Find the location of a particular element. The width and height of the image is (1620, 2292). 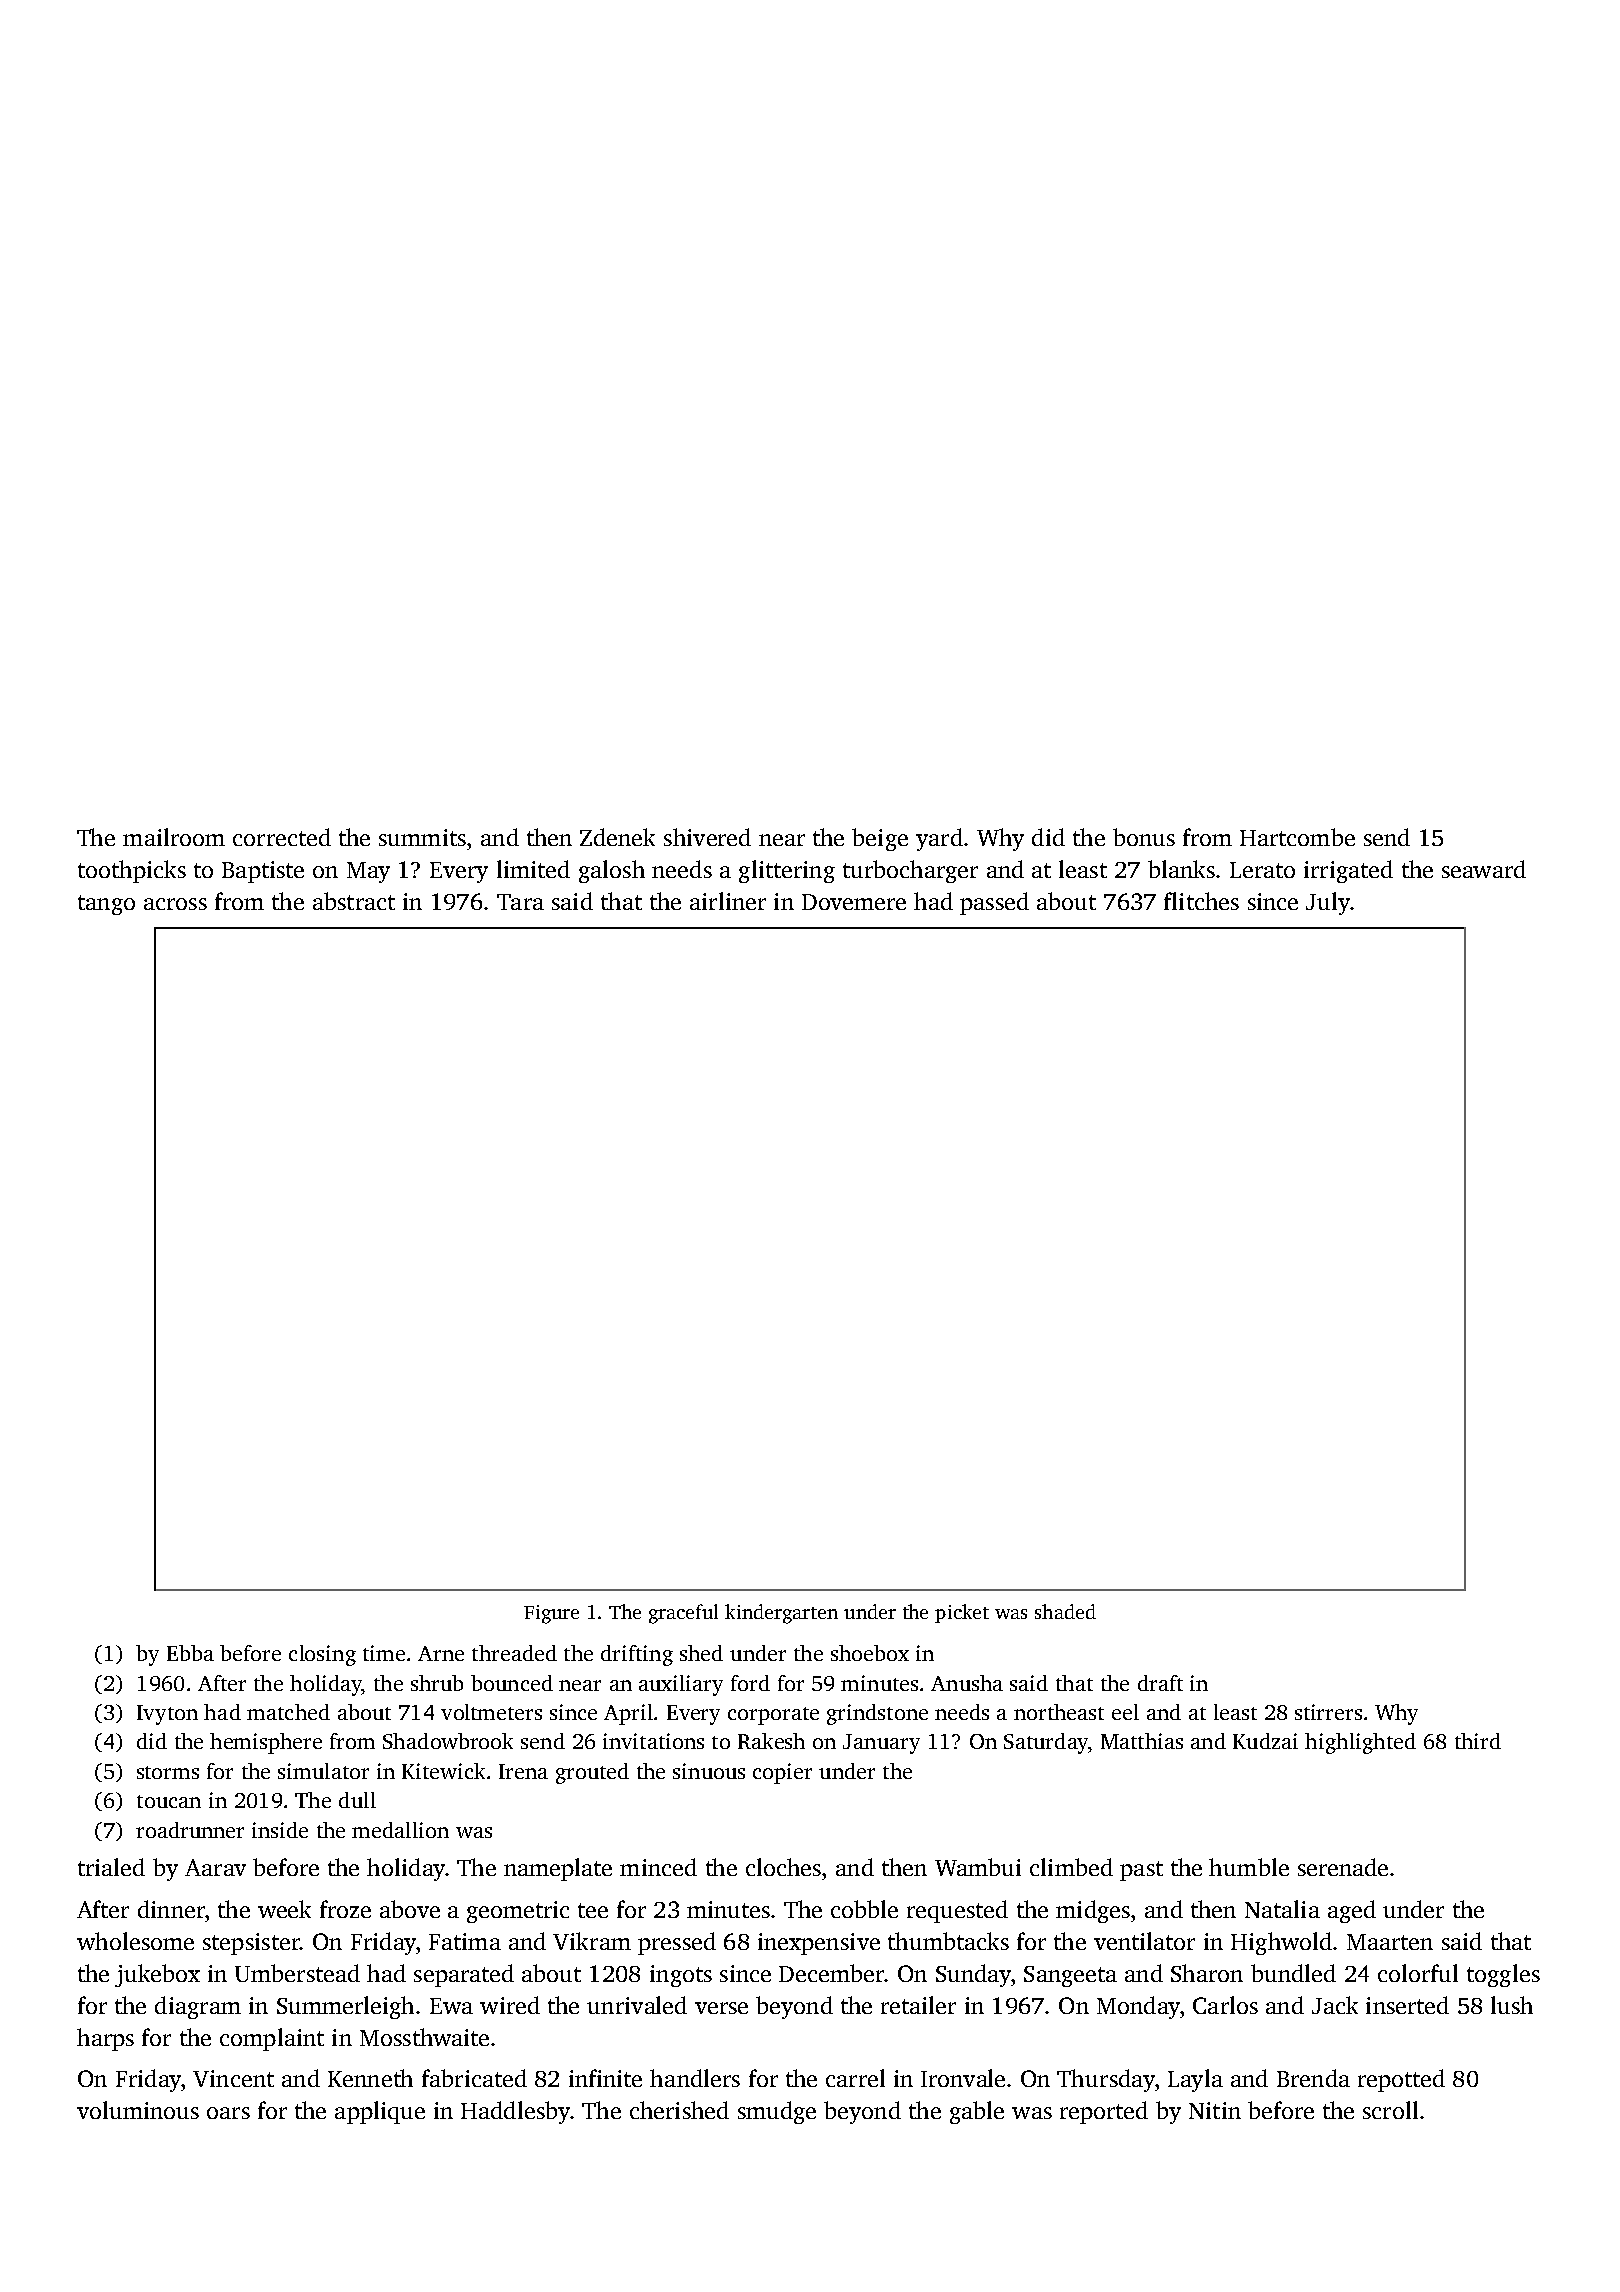

applique is located at coordinates (380, 2112).
